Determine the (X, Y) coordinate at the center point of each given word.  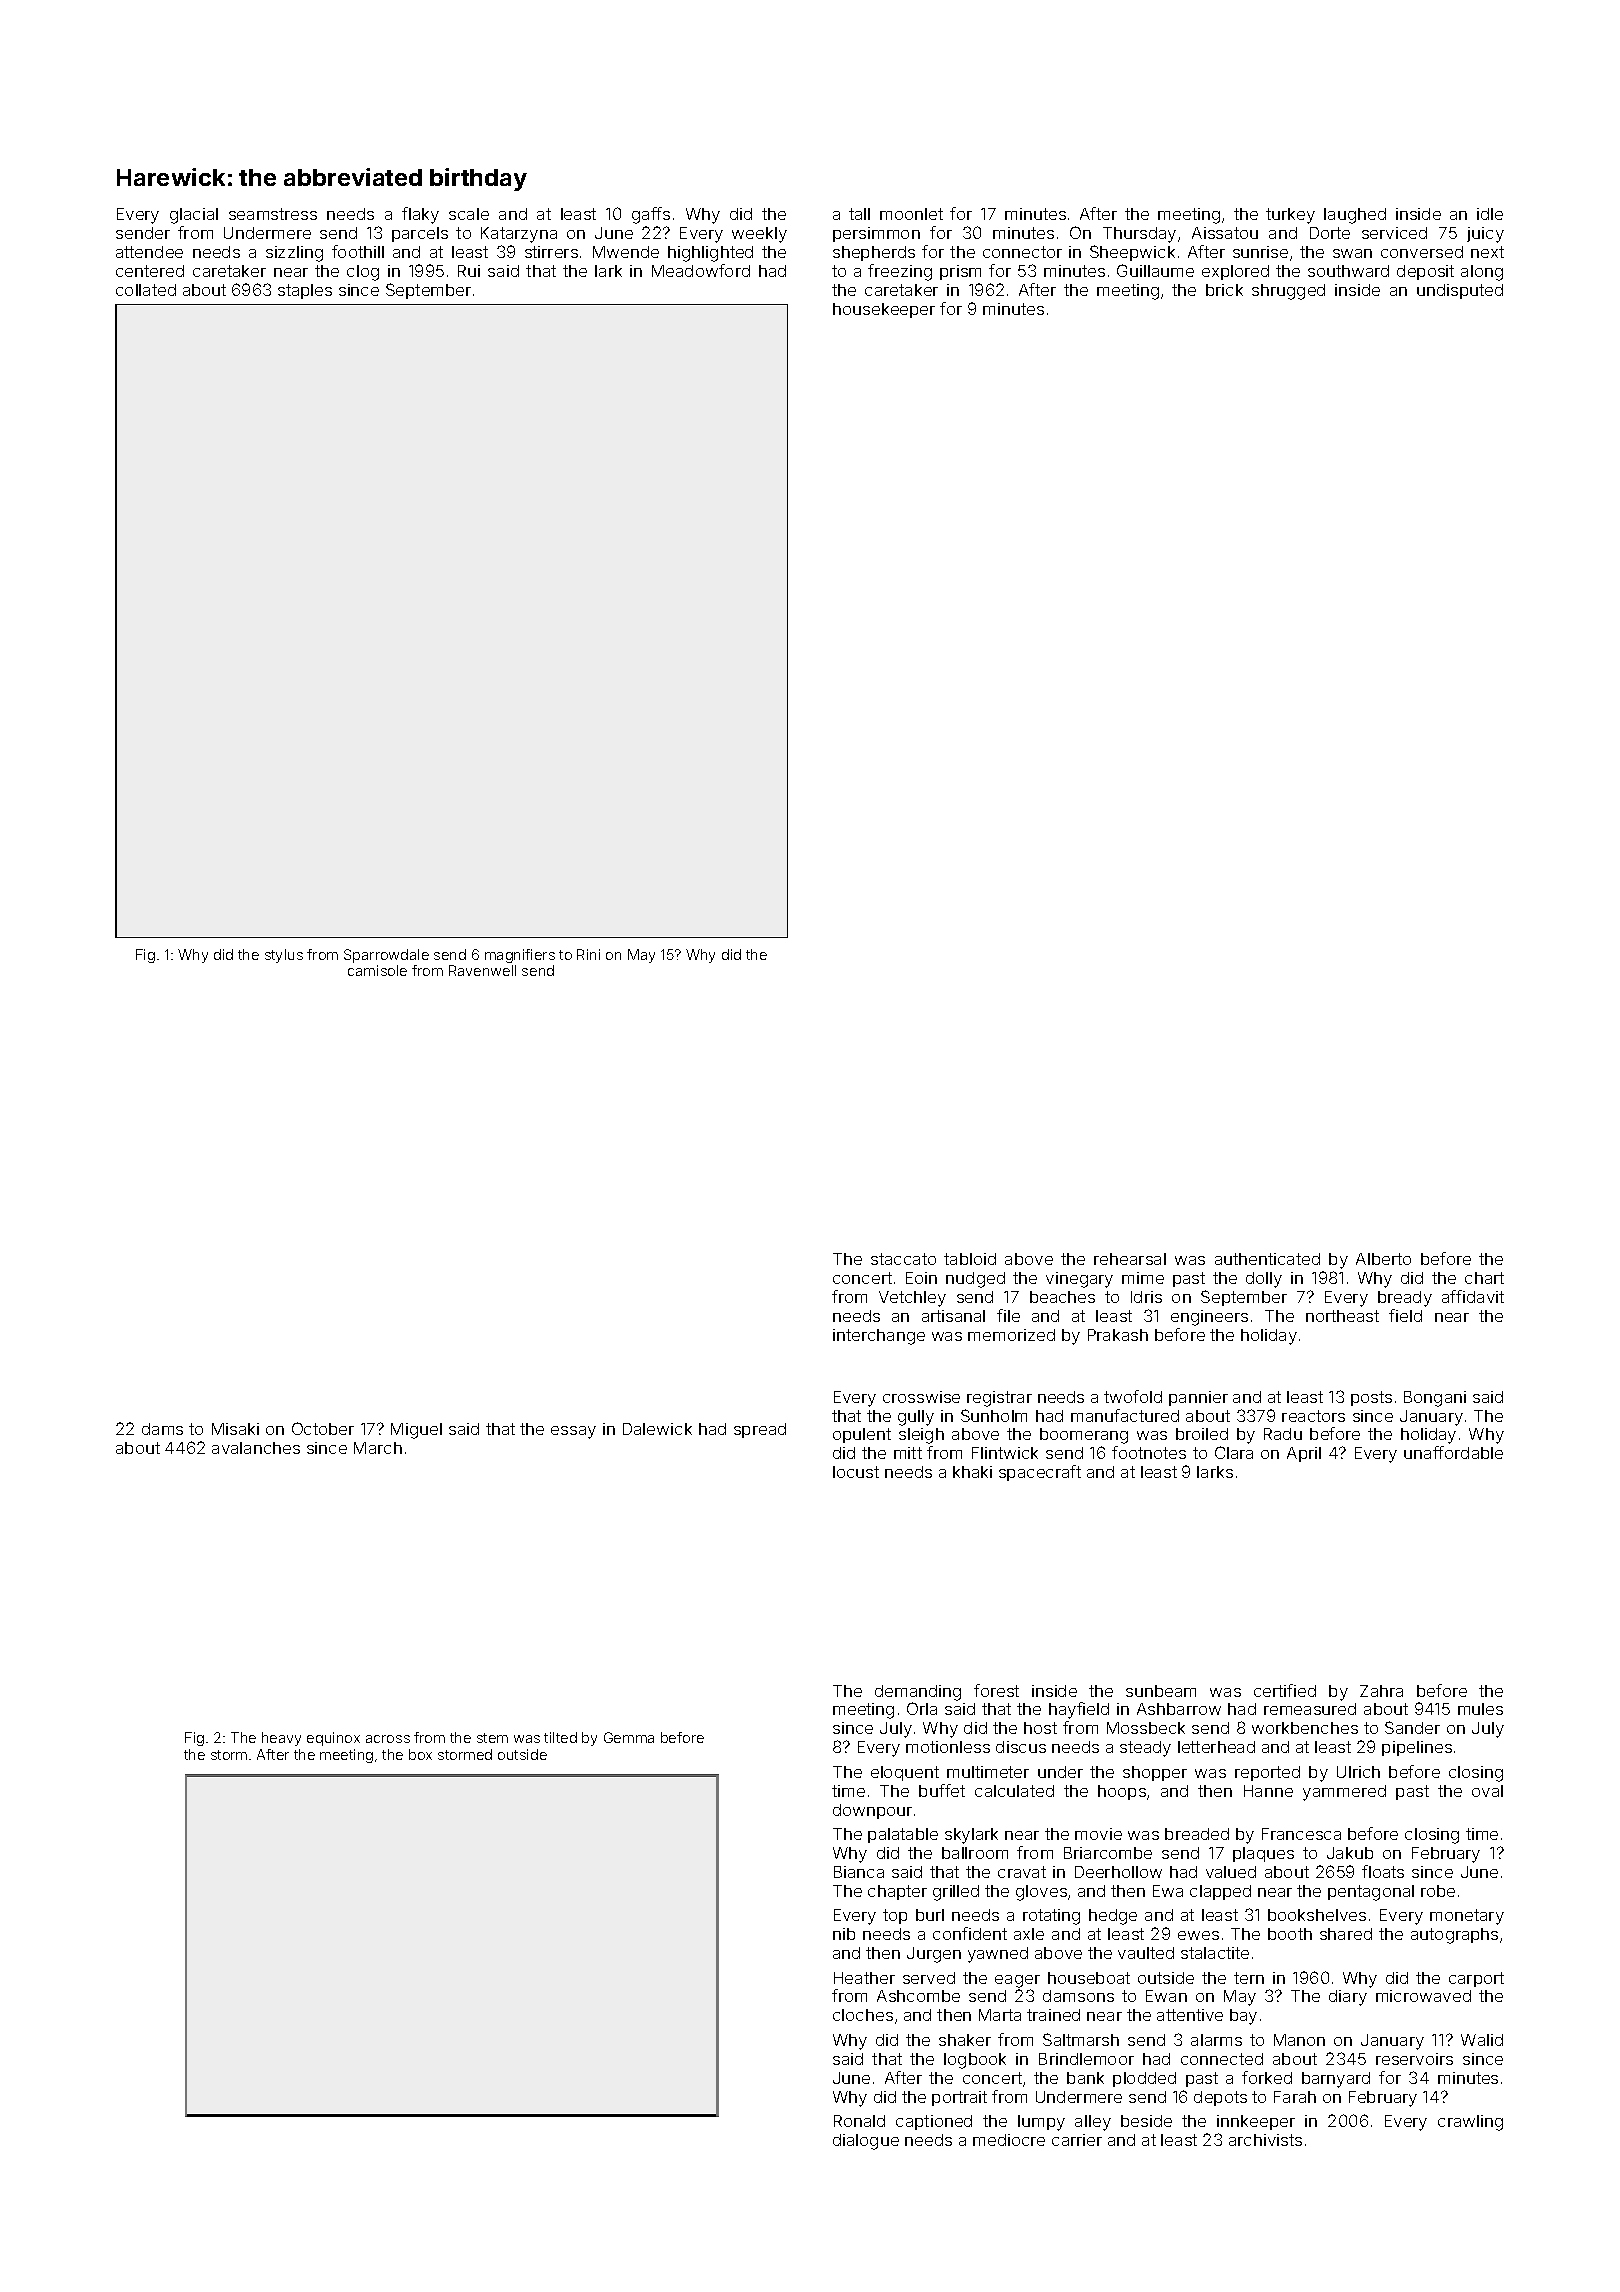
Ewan (1166, 1996)
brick (1224, 290)
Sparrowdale (386, 956)
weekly (759, 235)
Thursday (1139, 235)
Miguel (416, 1431)
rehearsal (1130, 1259)
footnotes (1149, 1452)
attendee (149, 252)
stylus (284, 956)
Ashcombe (918, 1996)
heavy (281, 1739)
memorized (1011, 1335)
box (420, 1754)
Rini (588, 954)
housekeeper (884, 310)
